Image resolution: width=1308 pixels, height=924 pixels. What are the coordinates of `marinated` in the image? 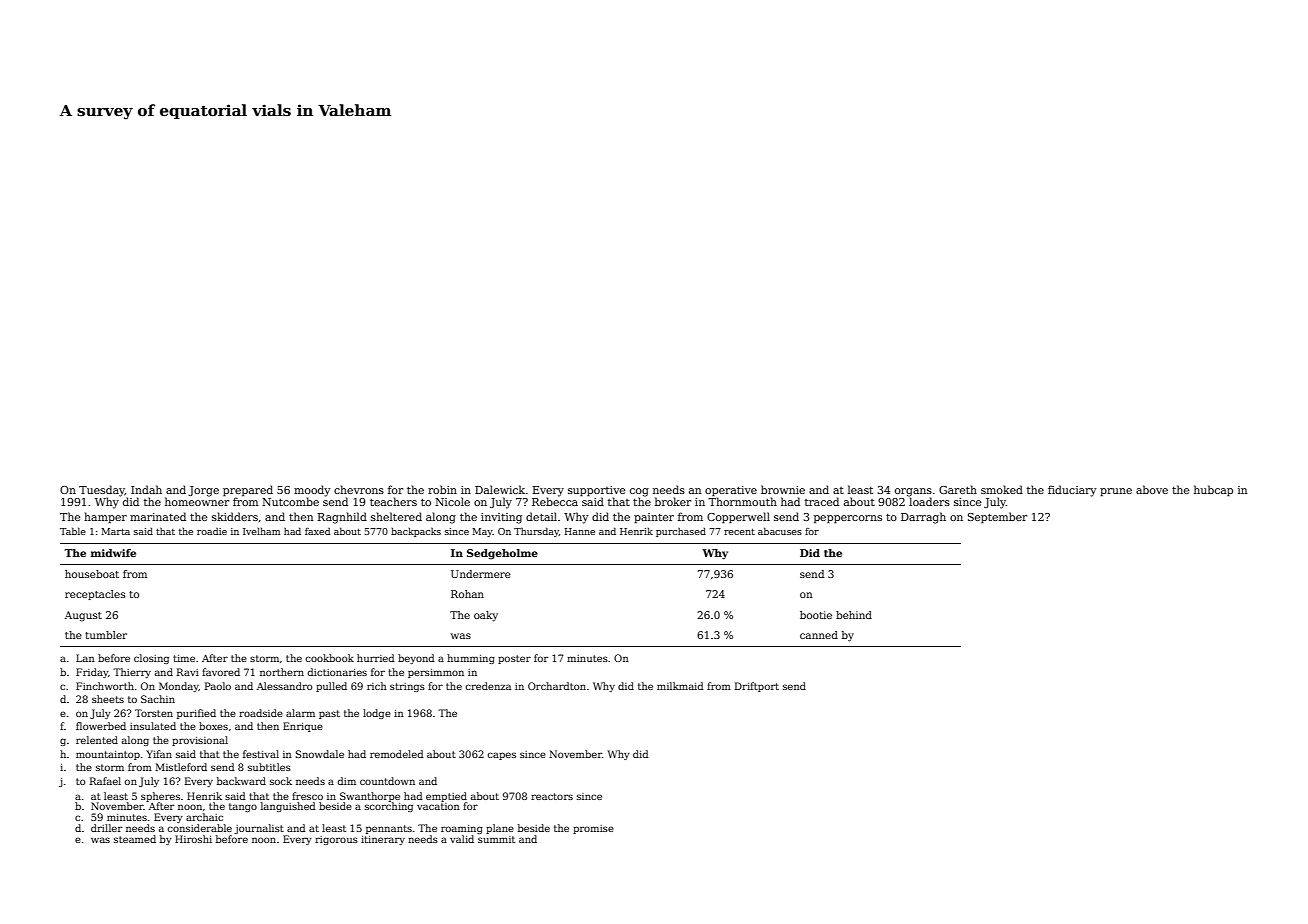 It's located at (158, 516).
